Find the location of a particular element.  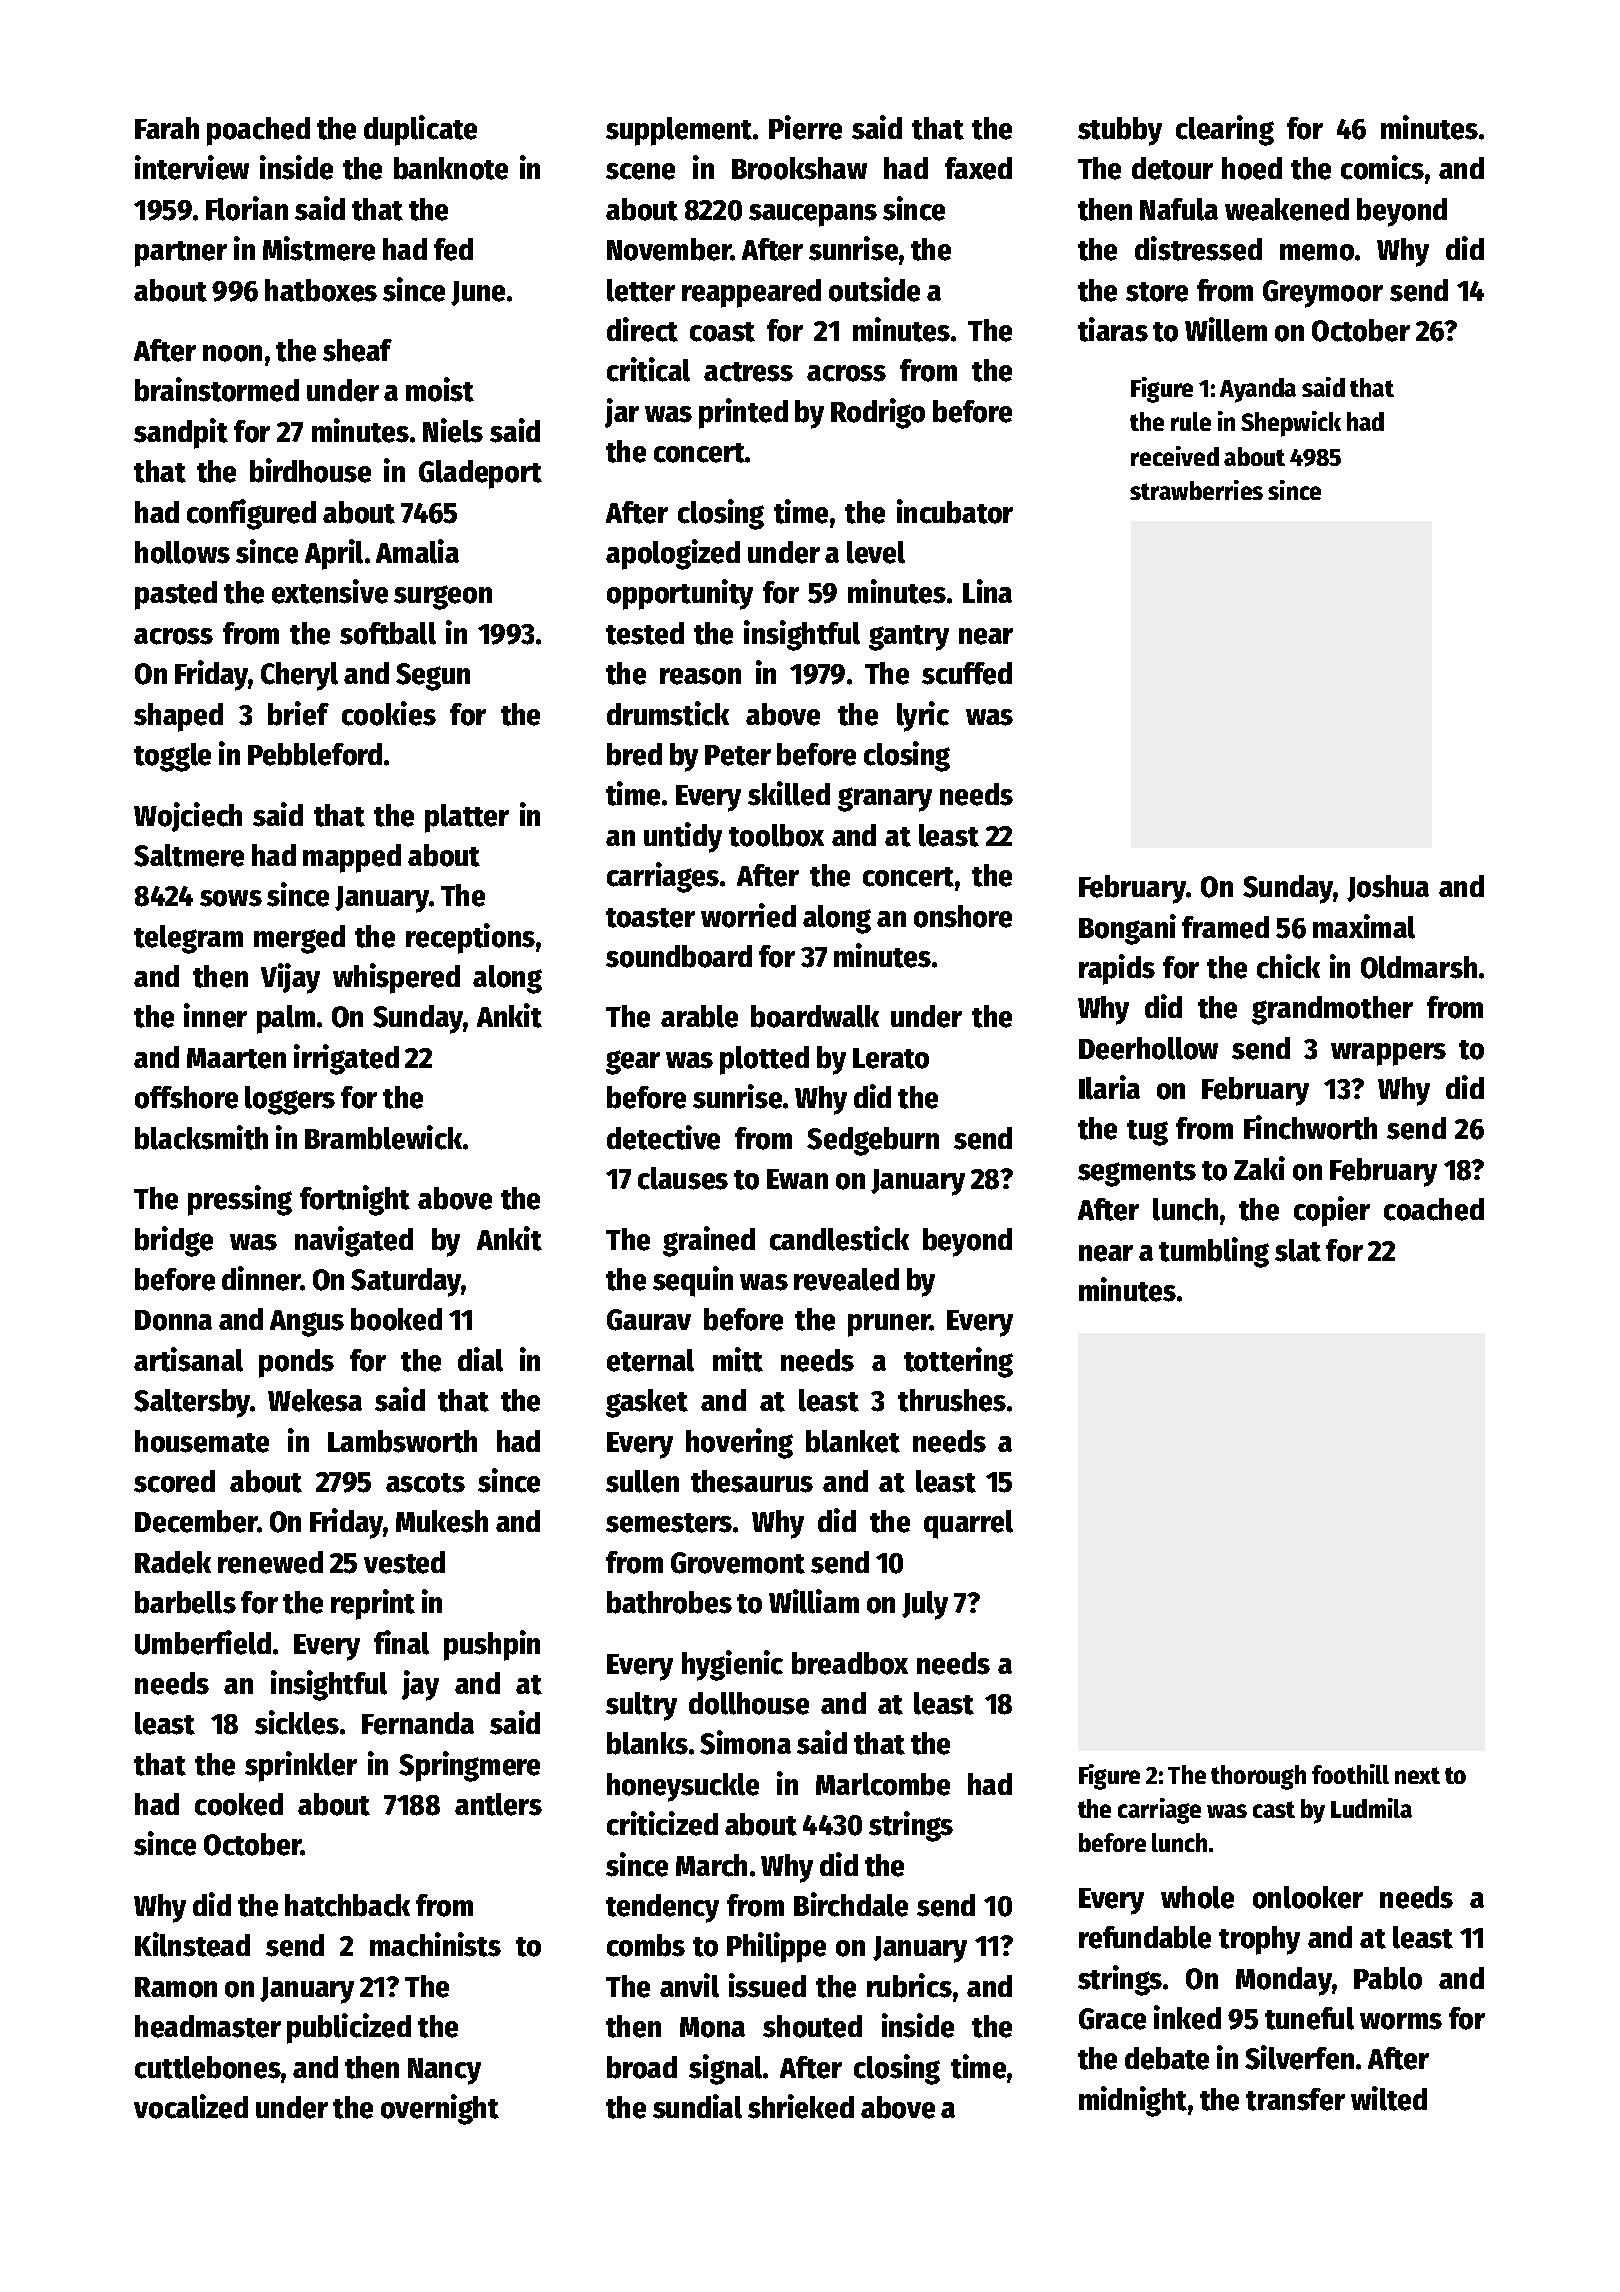

vocalized is located at coordinates (191, 2106).
